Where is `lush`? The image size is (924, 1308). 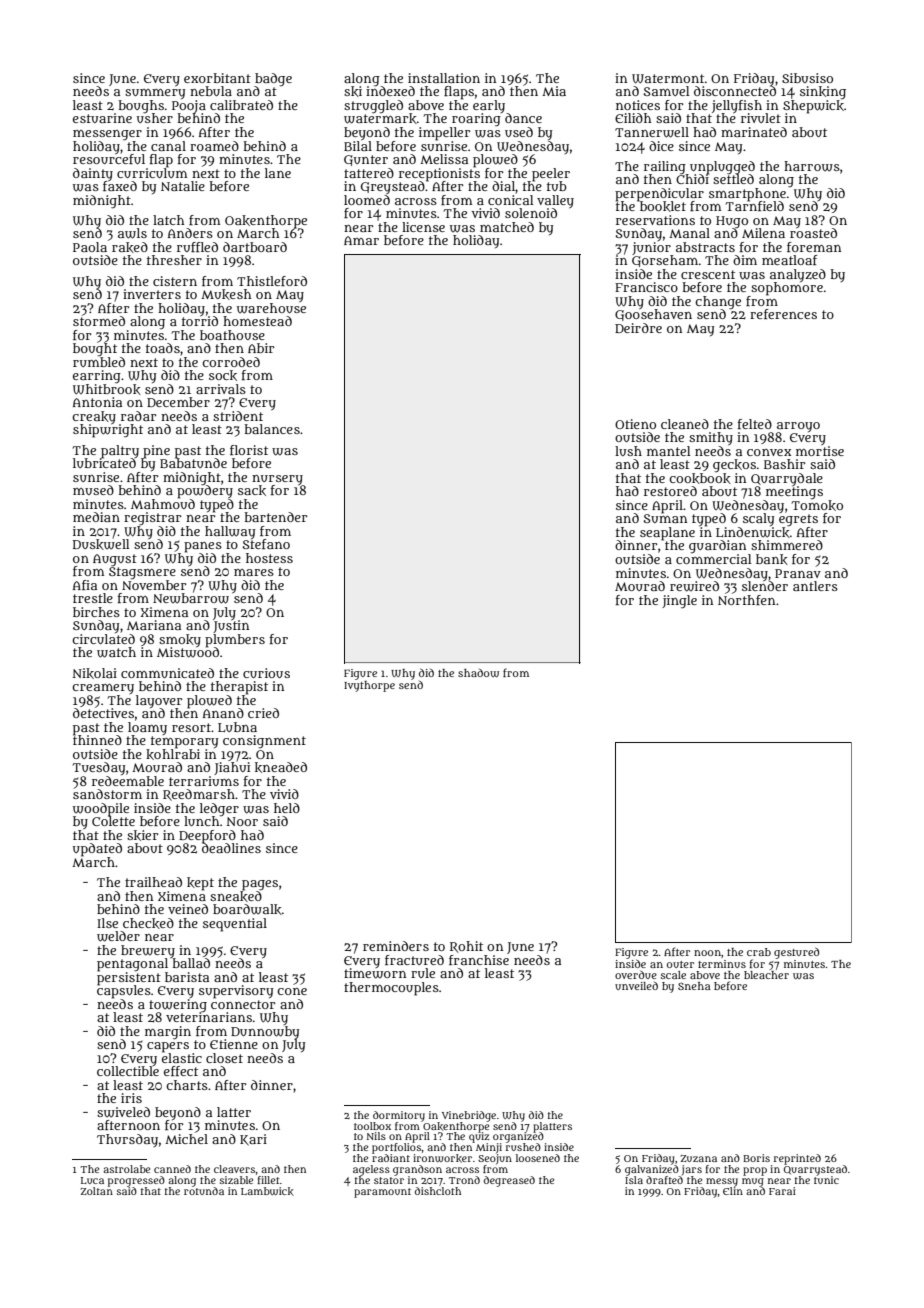
lush is located at coordinates (628, 451).
